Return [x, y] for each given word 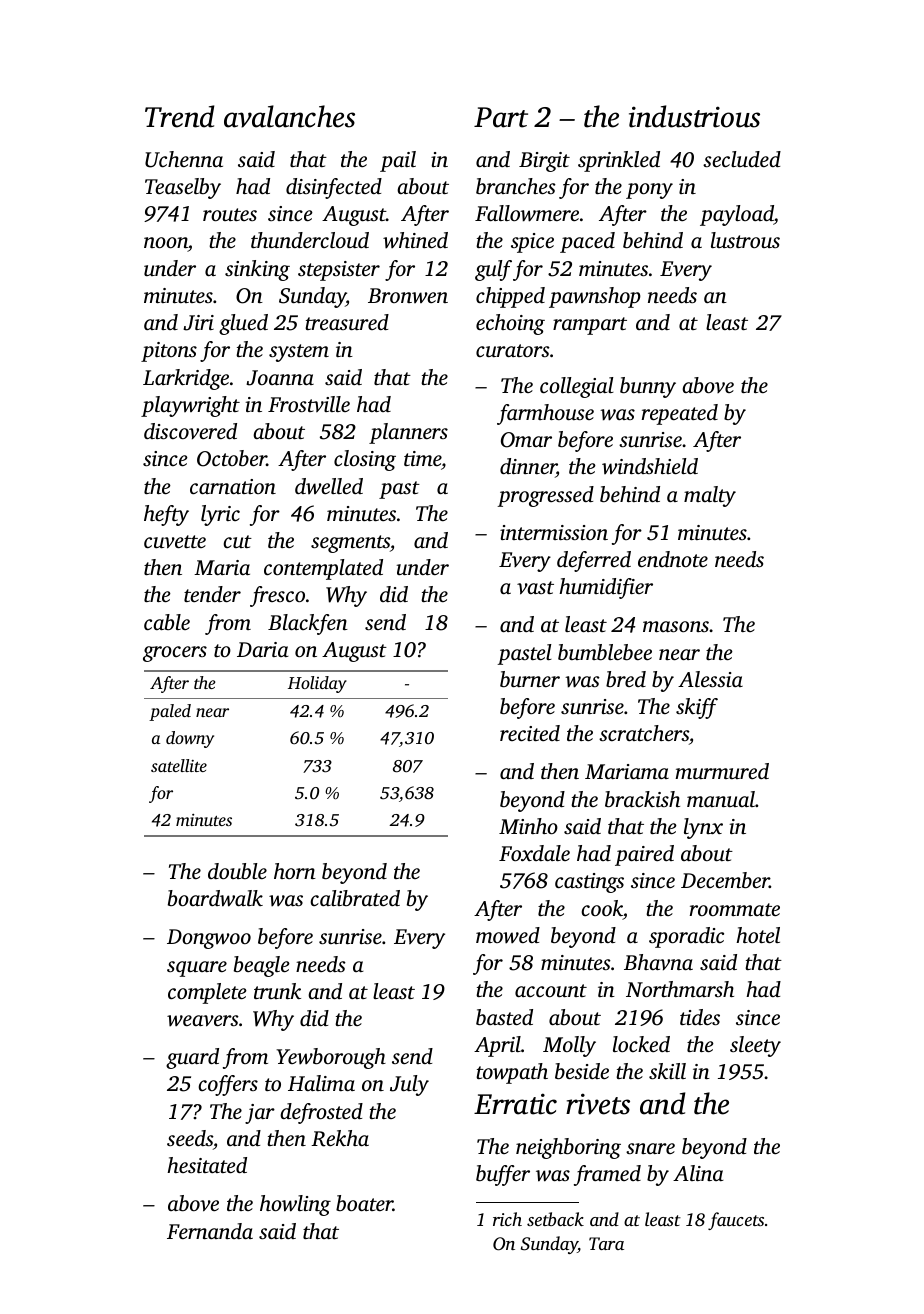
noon [166, 244]
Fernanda [210, 1231]
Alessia [710, 679]
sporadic [686, 937]
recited [530, 733]
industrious [694, 116]
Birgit [544, 162]
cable [167, 622]
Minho [528, 826]
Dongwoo [209, 939]
